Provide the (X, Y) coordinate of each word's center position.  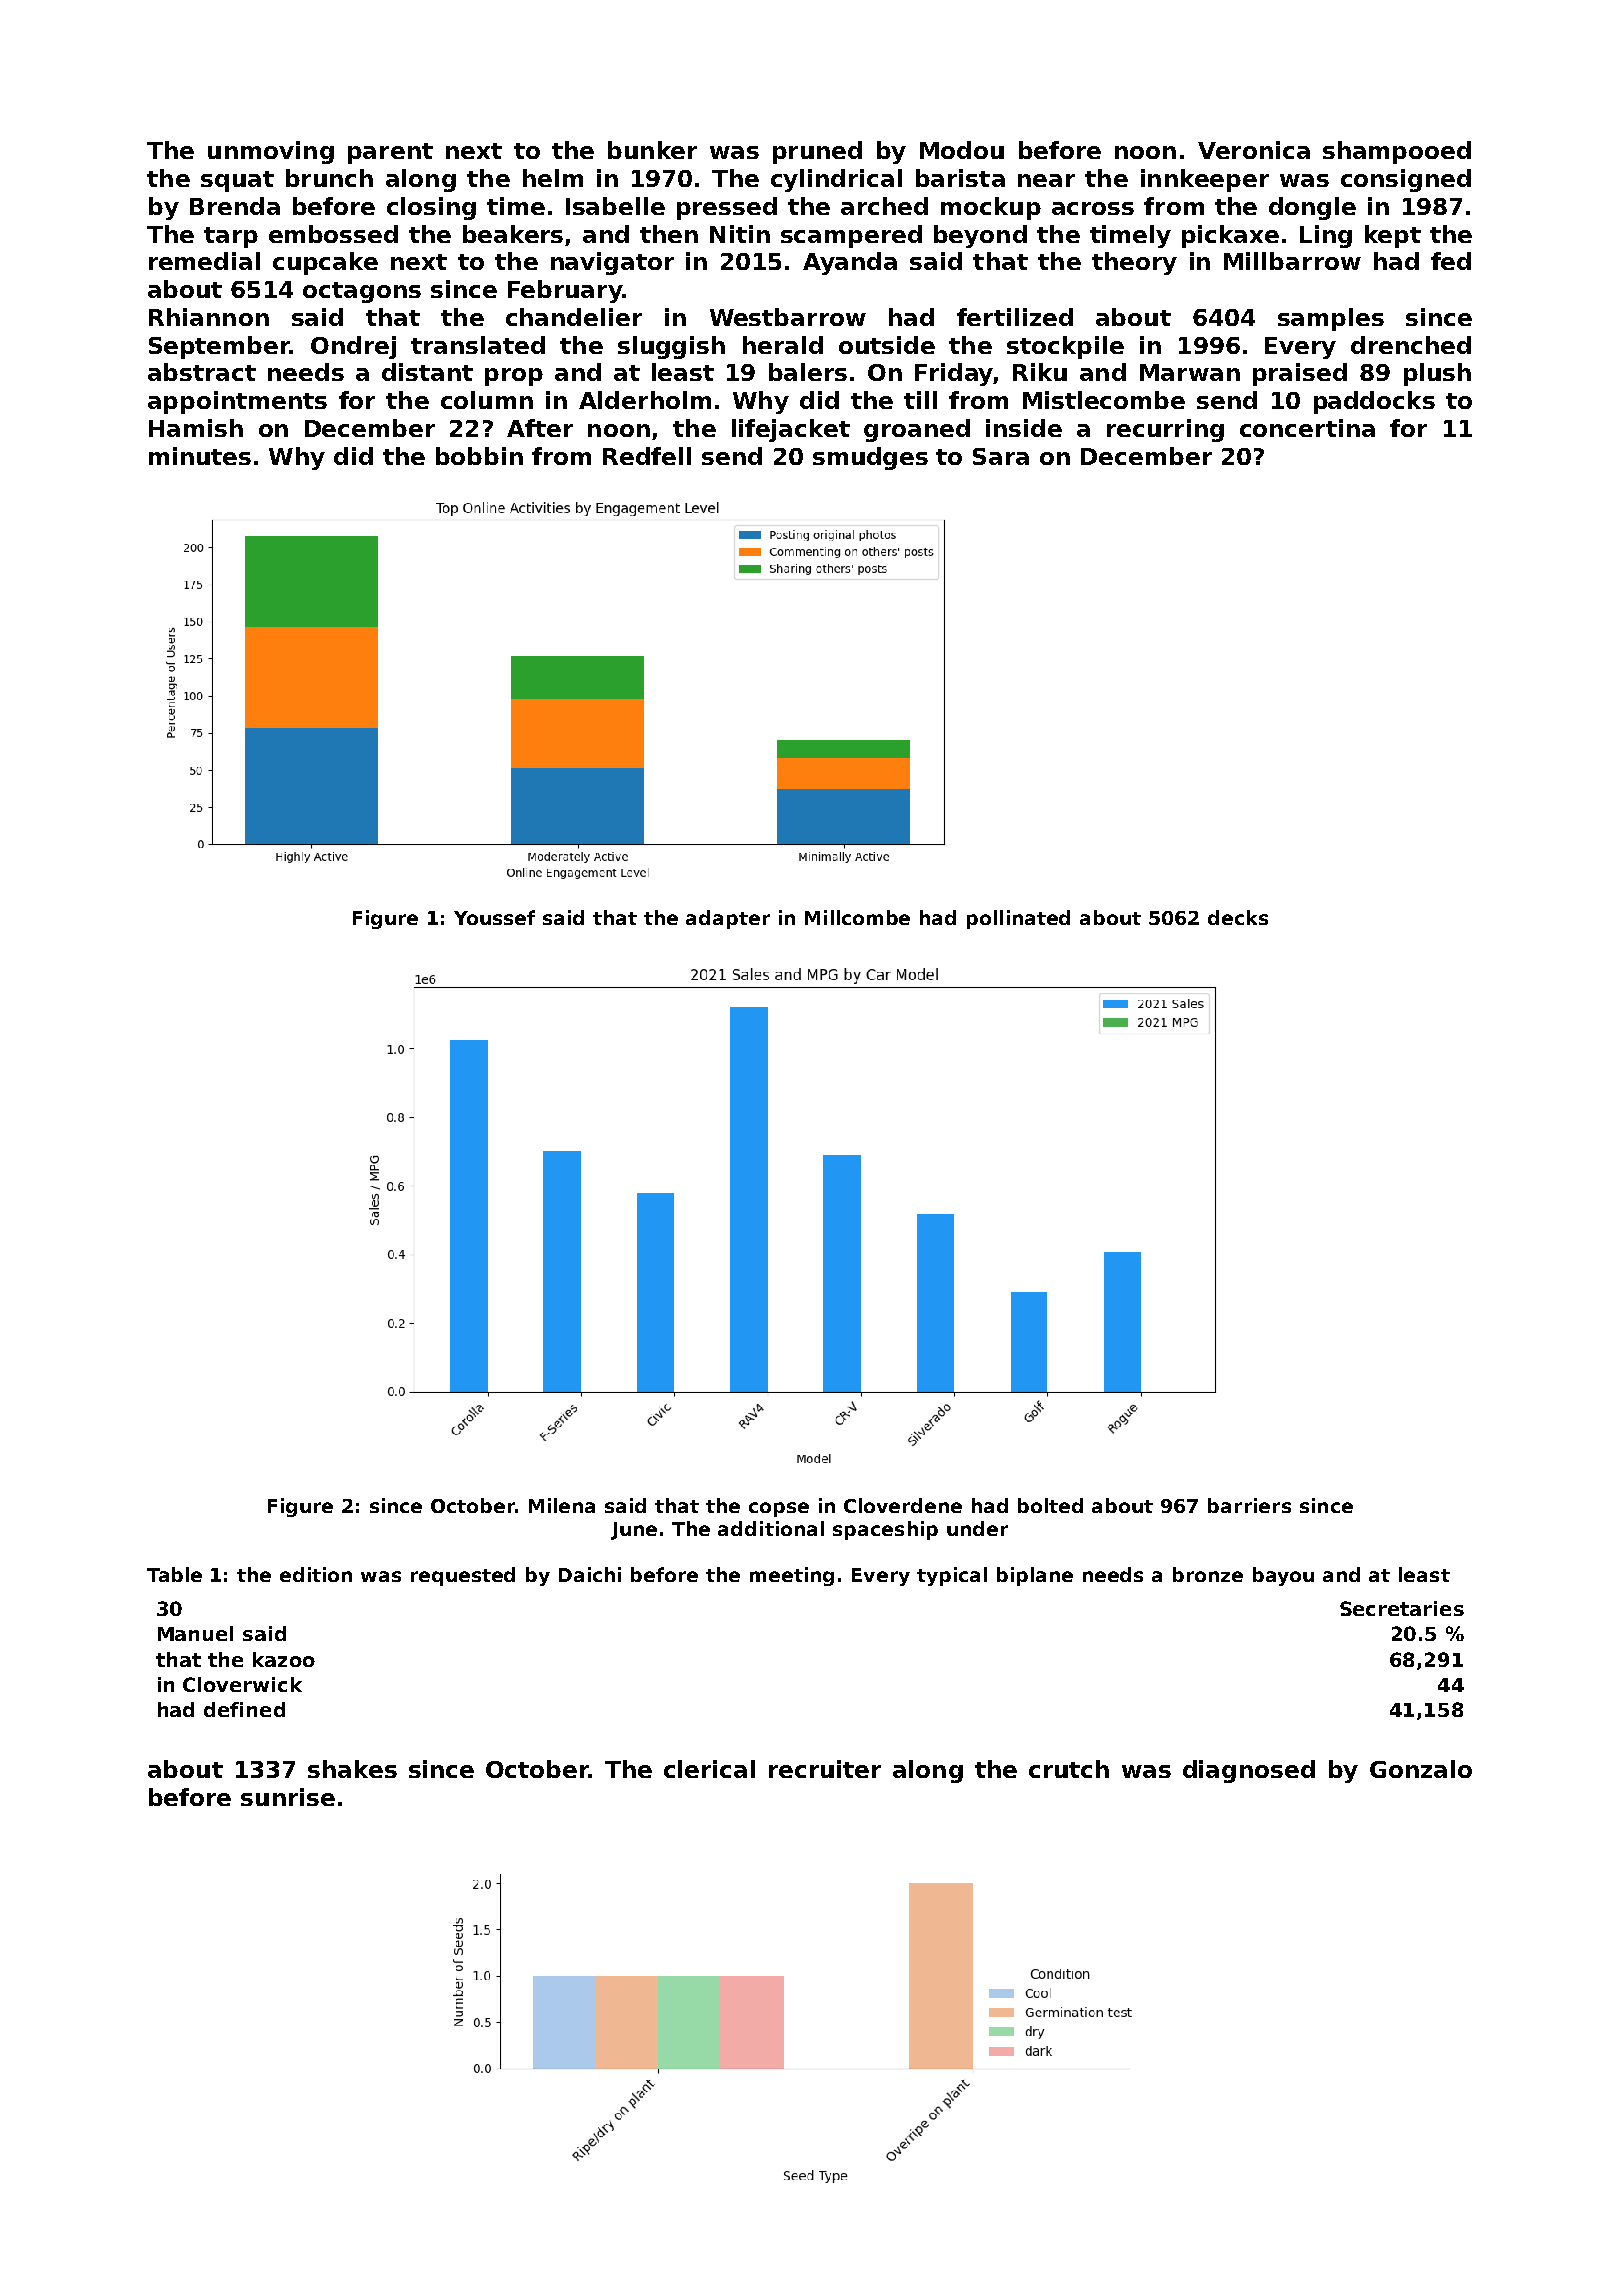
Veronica (1254, 150)
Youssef (494, 917)
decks (1238, 917)
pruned (817, 152)
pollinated (1018, 919)
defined (244, 1709)
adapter (728, 919)
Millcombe (857, 917)
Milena (562, 1505)
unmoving (271, 152)
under (977, 1528)
